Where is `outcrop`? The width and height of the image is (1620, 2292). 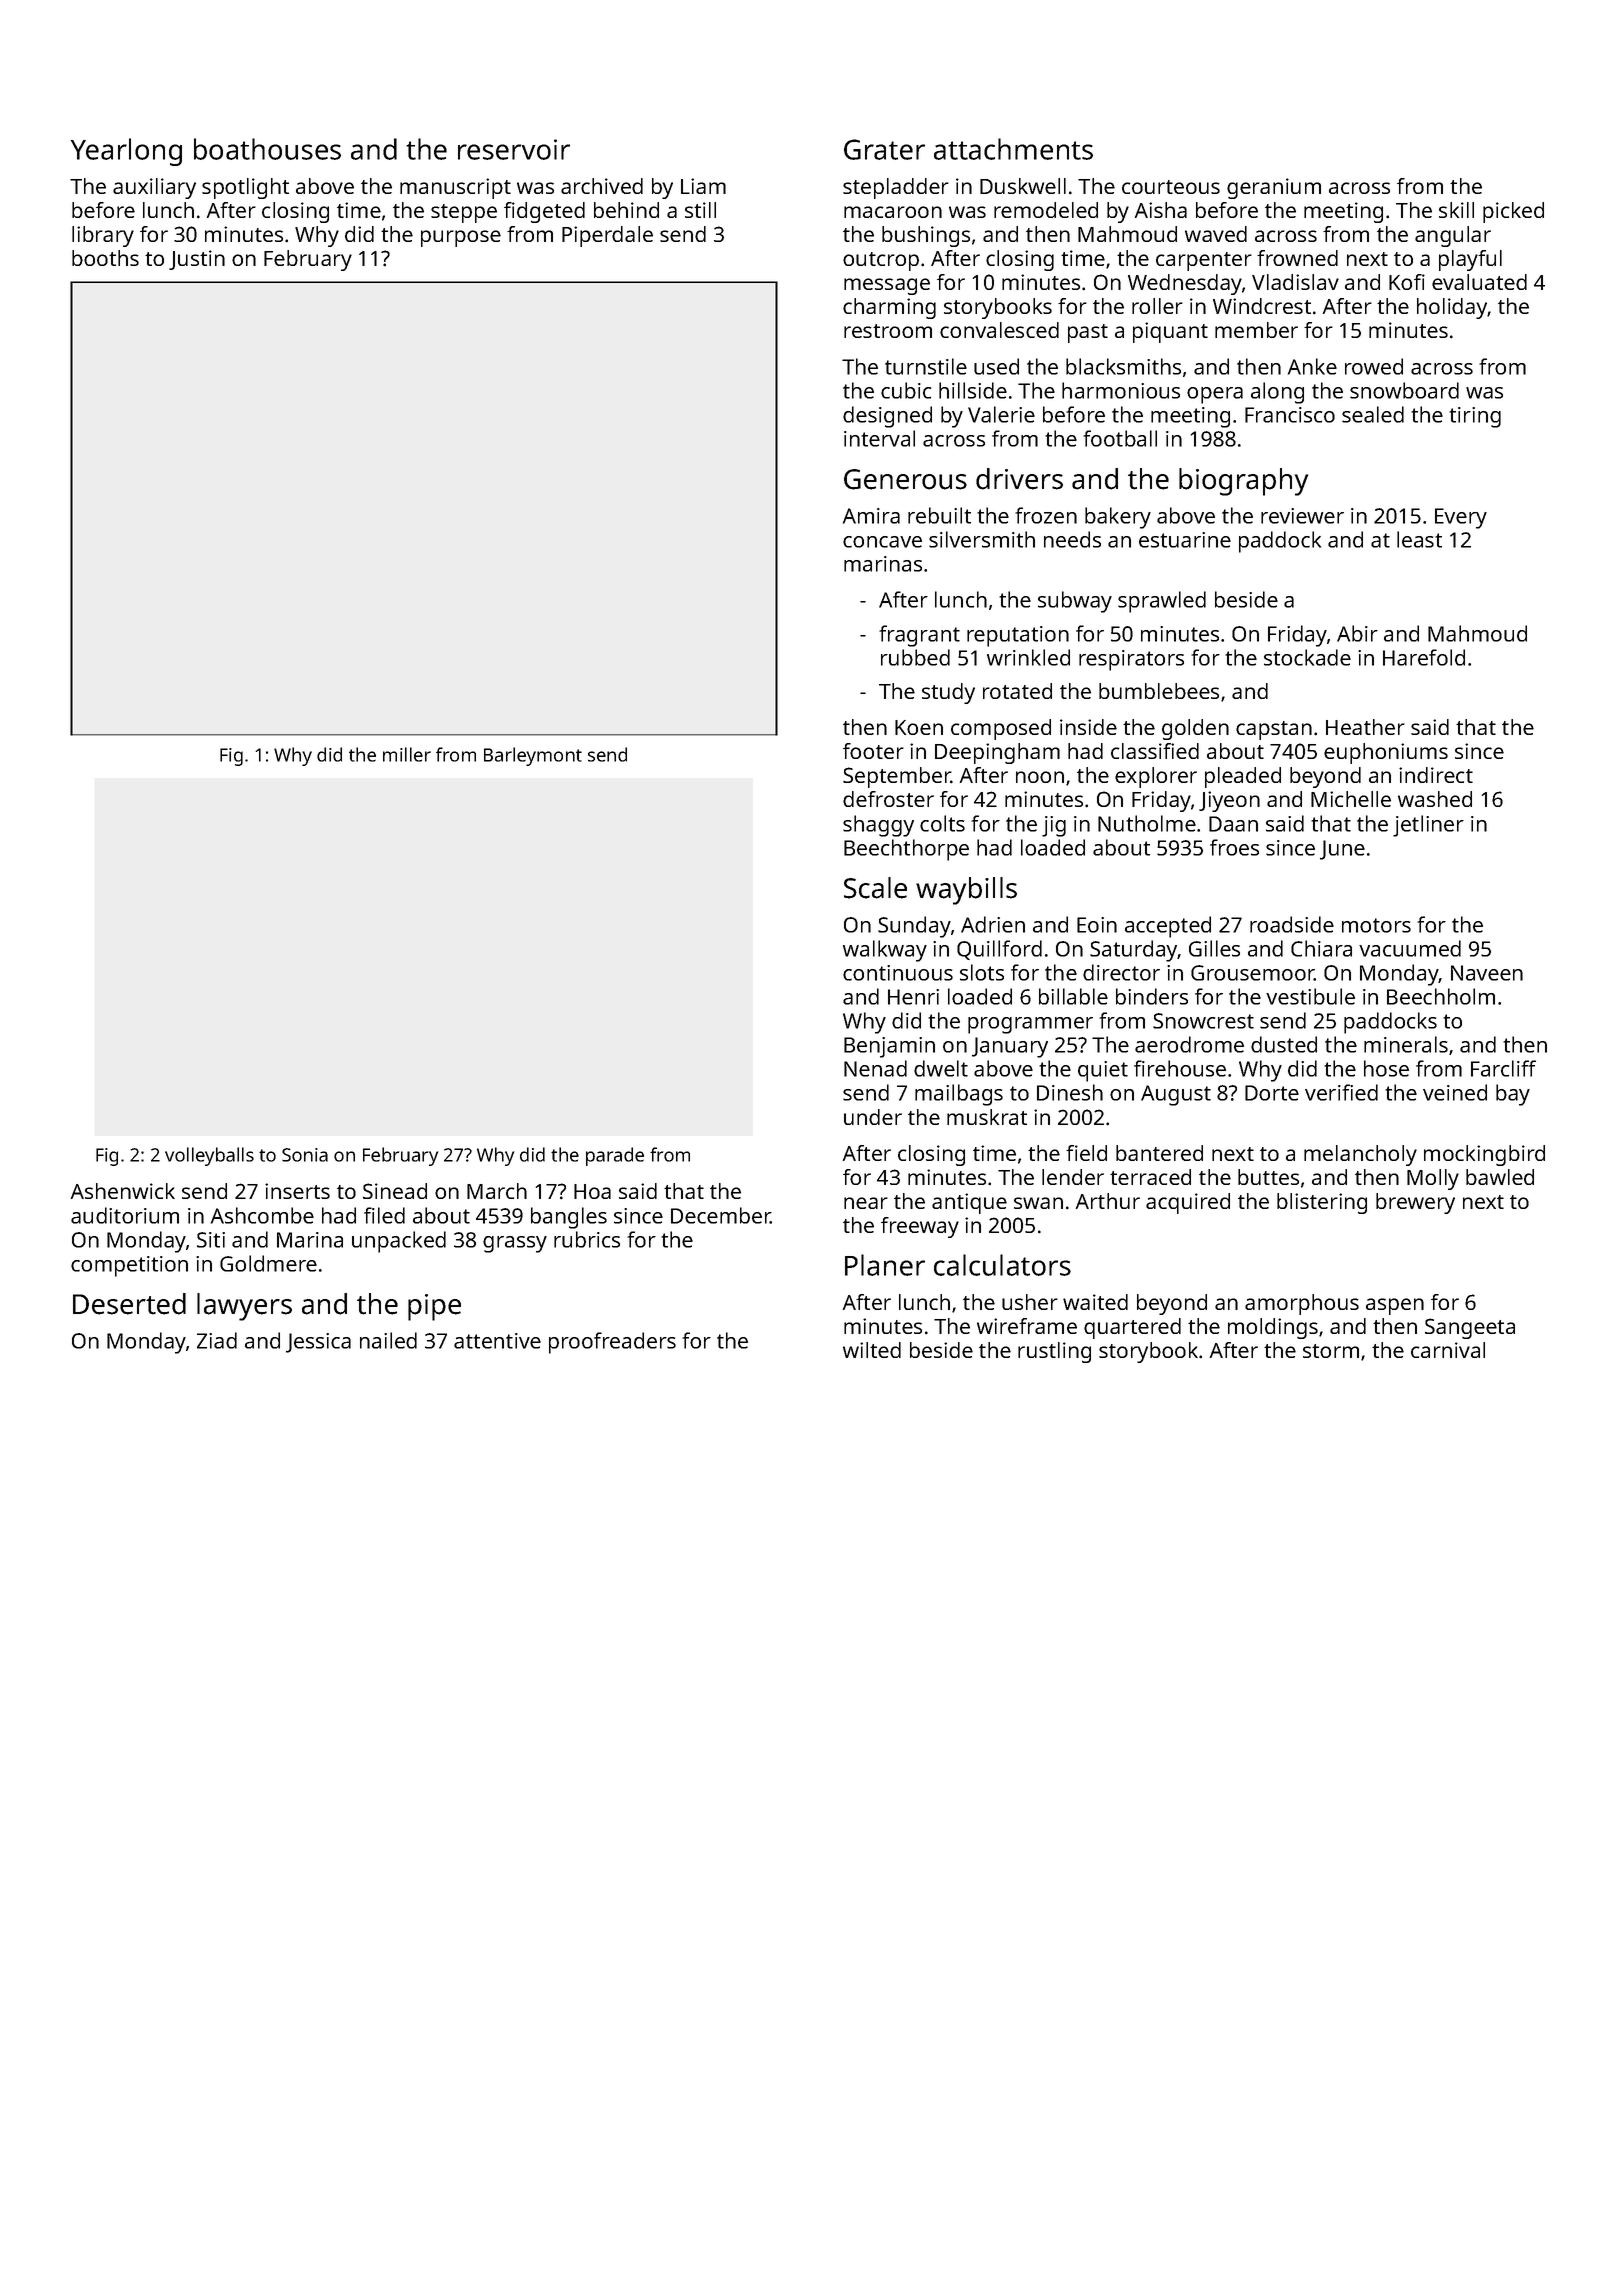 outcrop is located at coordinates (881, 261).
